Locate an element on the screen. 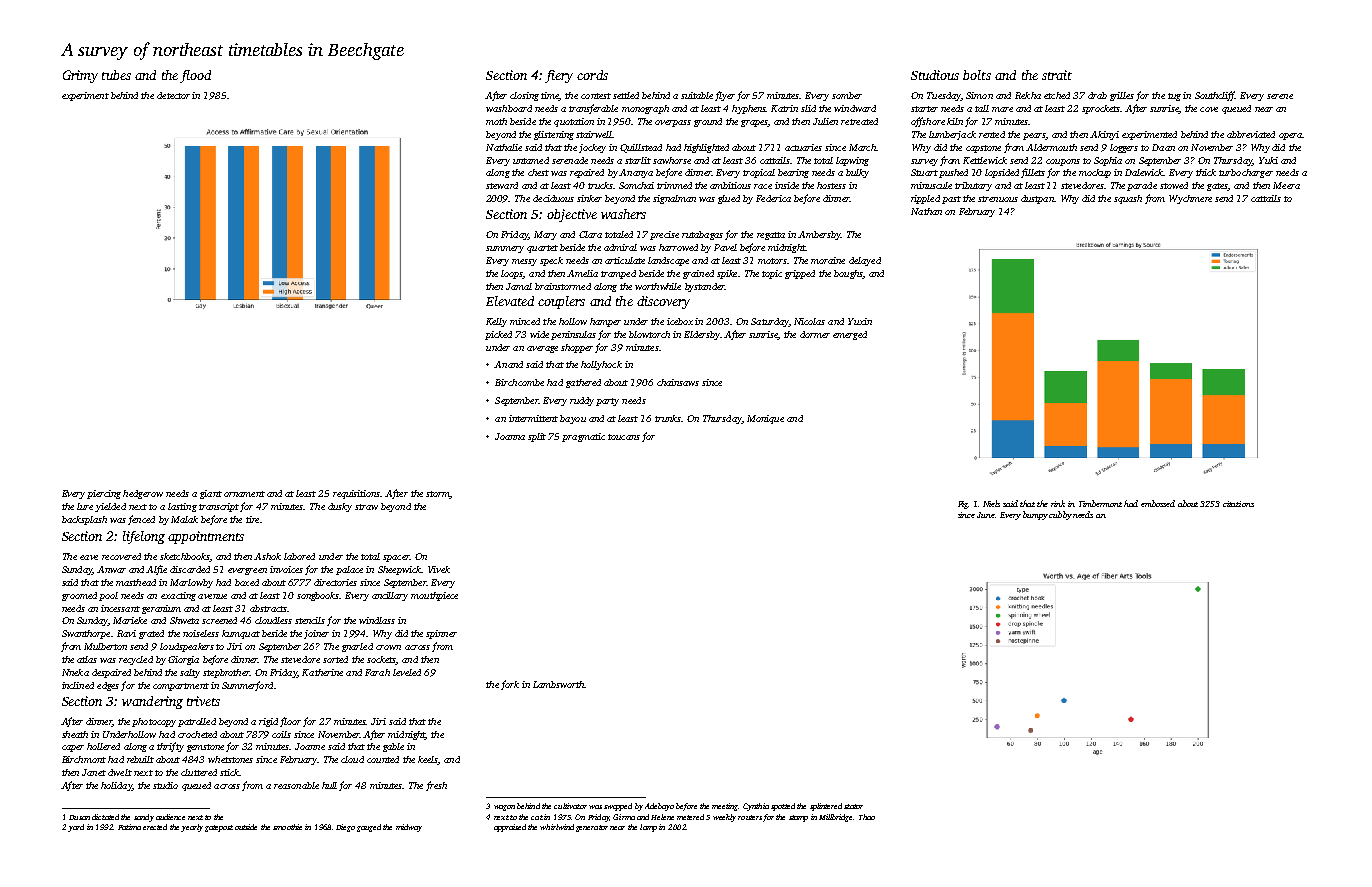 The width and height of the screenshot is (1372, 887). mouthpiece is located at coordinates (434, 596).
